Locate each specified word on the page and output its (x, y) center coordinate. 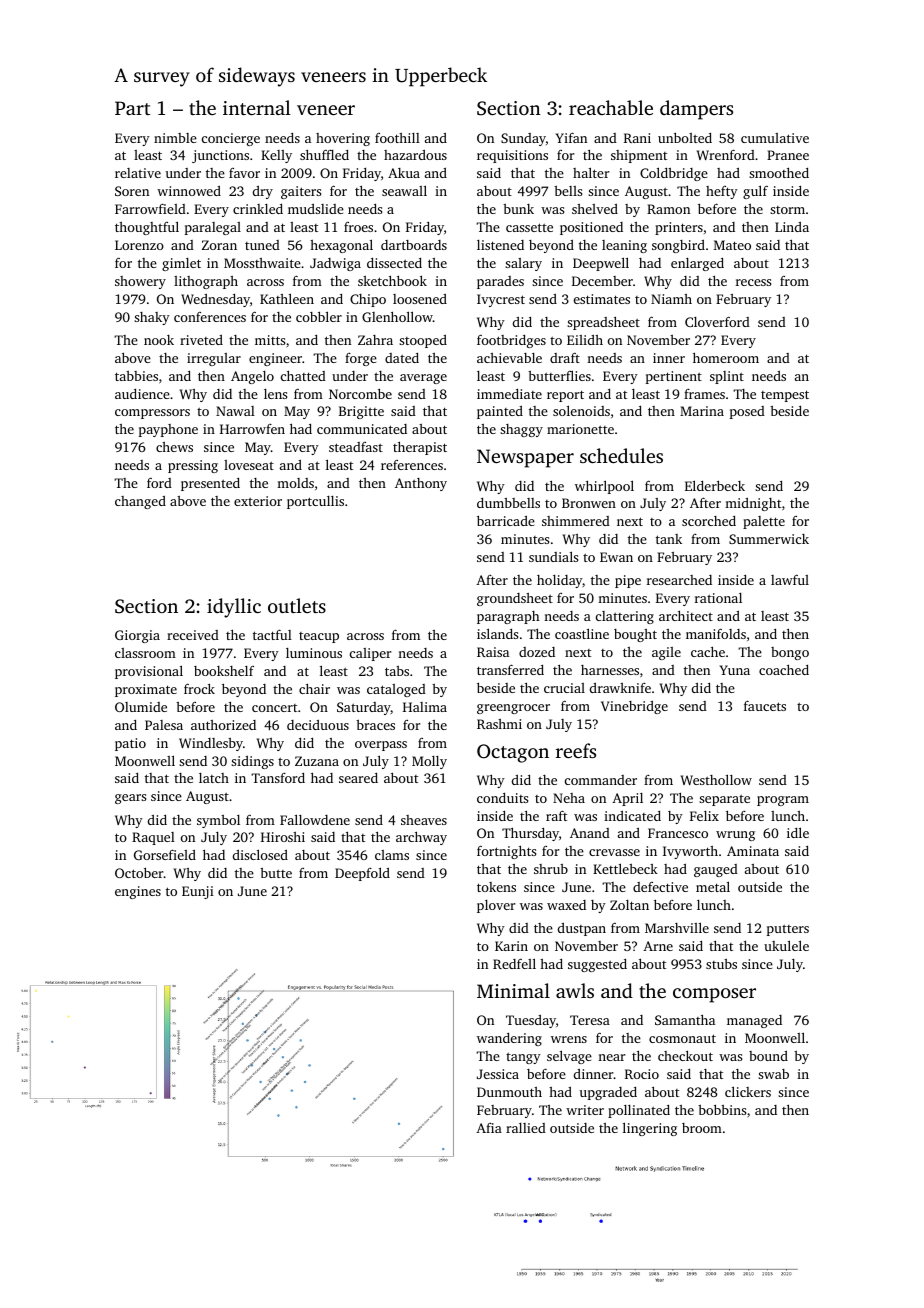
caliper (370, 654)
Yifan (571, 137)
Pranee (788, 155)
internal (257, 107)
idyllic (234, 608)
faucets (765, 705)
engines (138, 892)
